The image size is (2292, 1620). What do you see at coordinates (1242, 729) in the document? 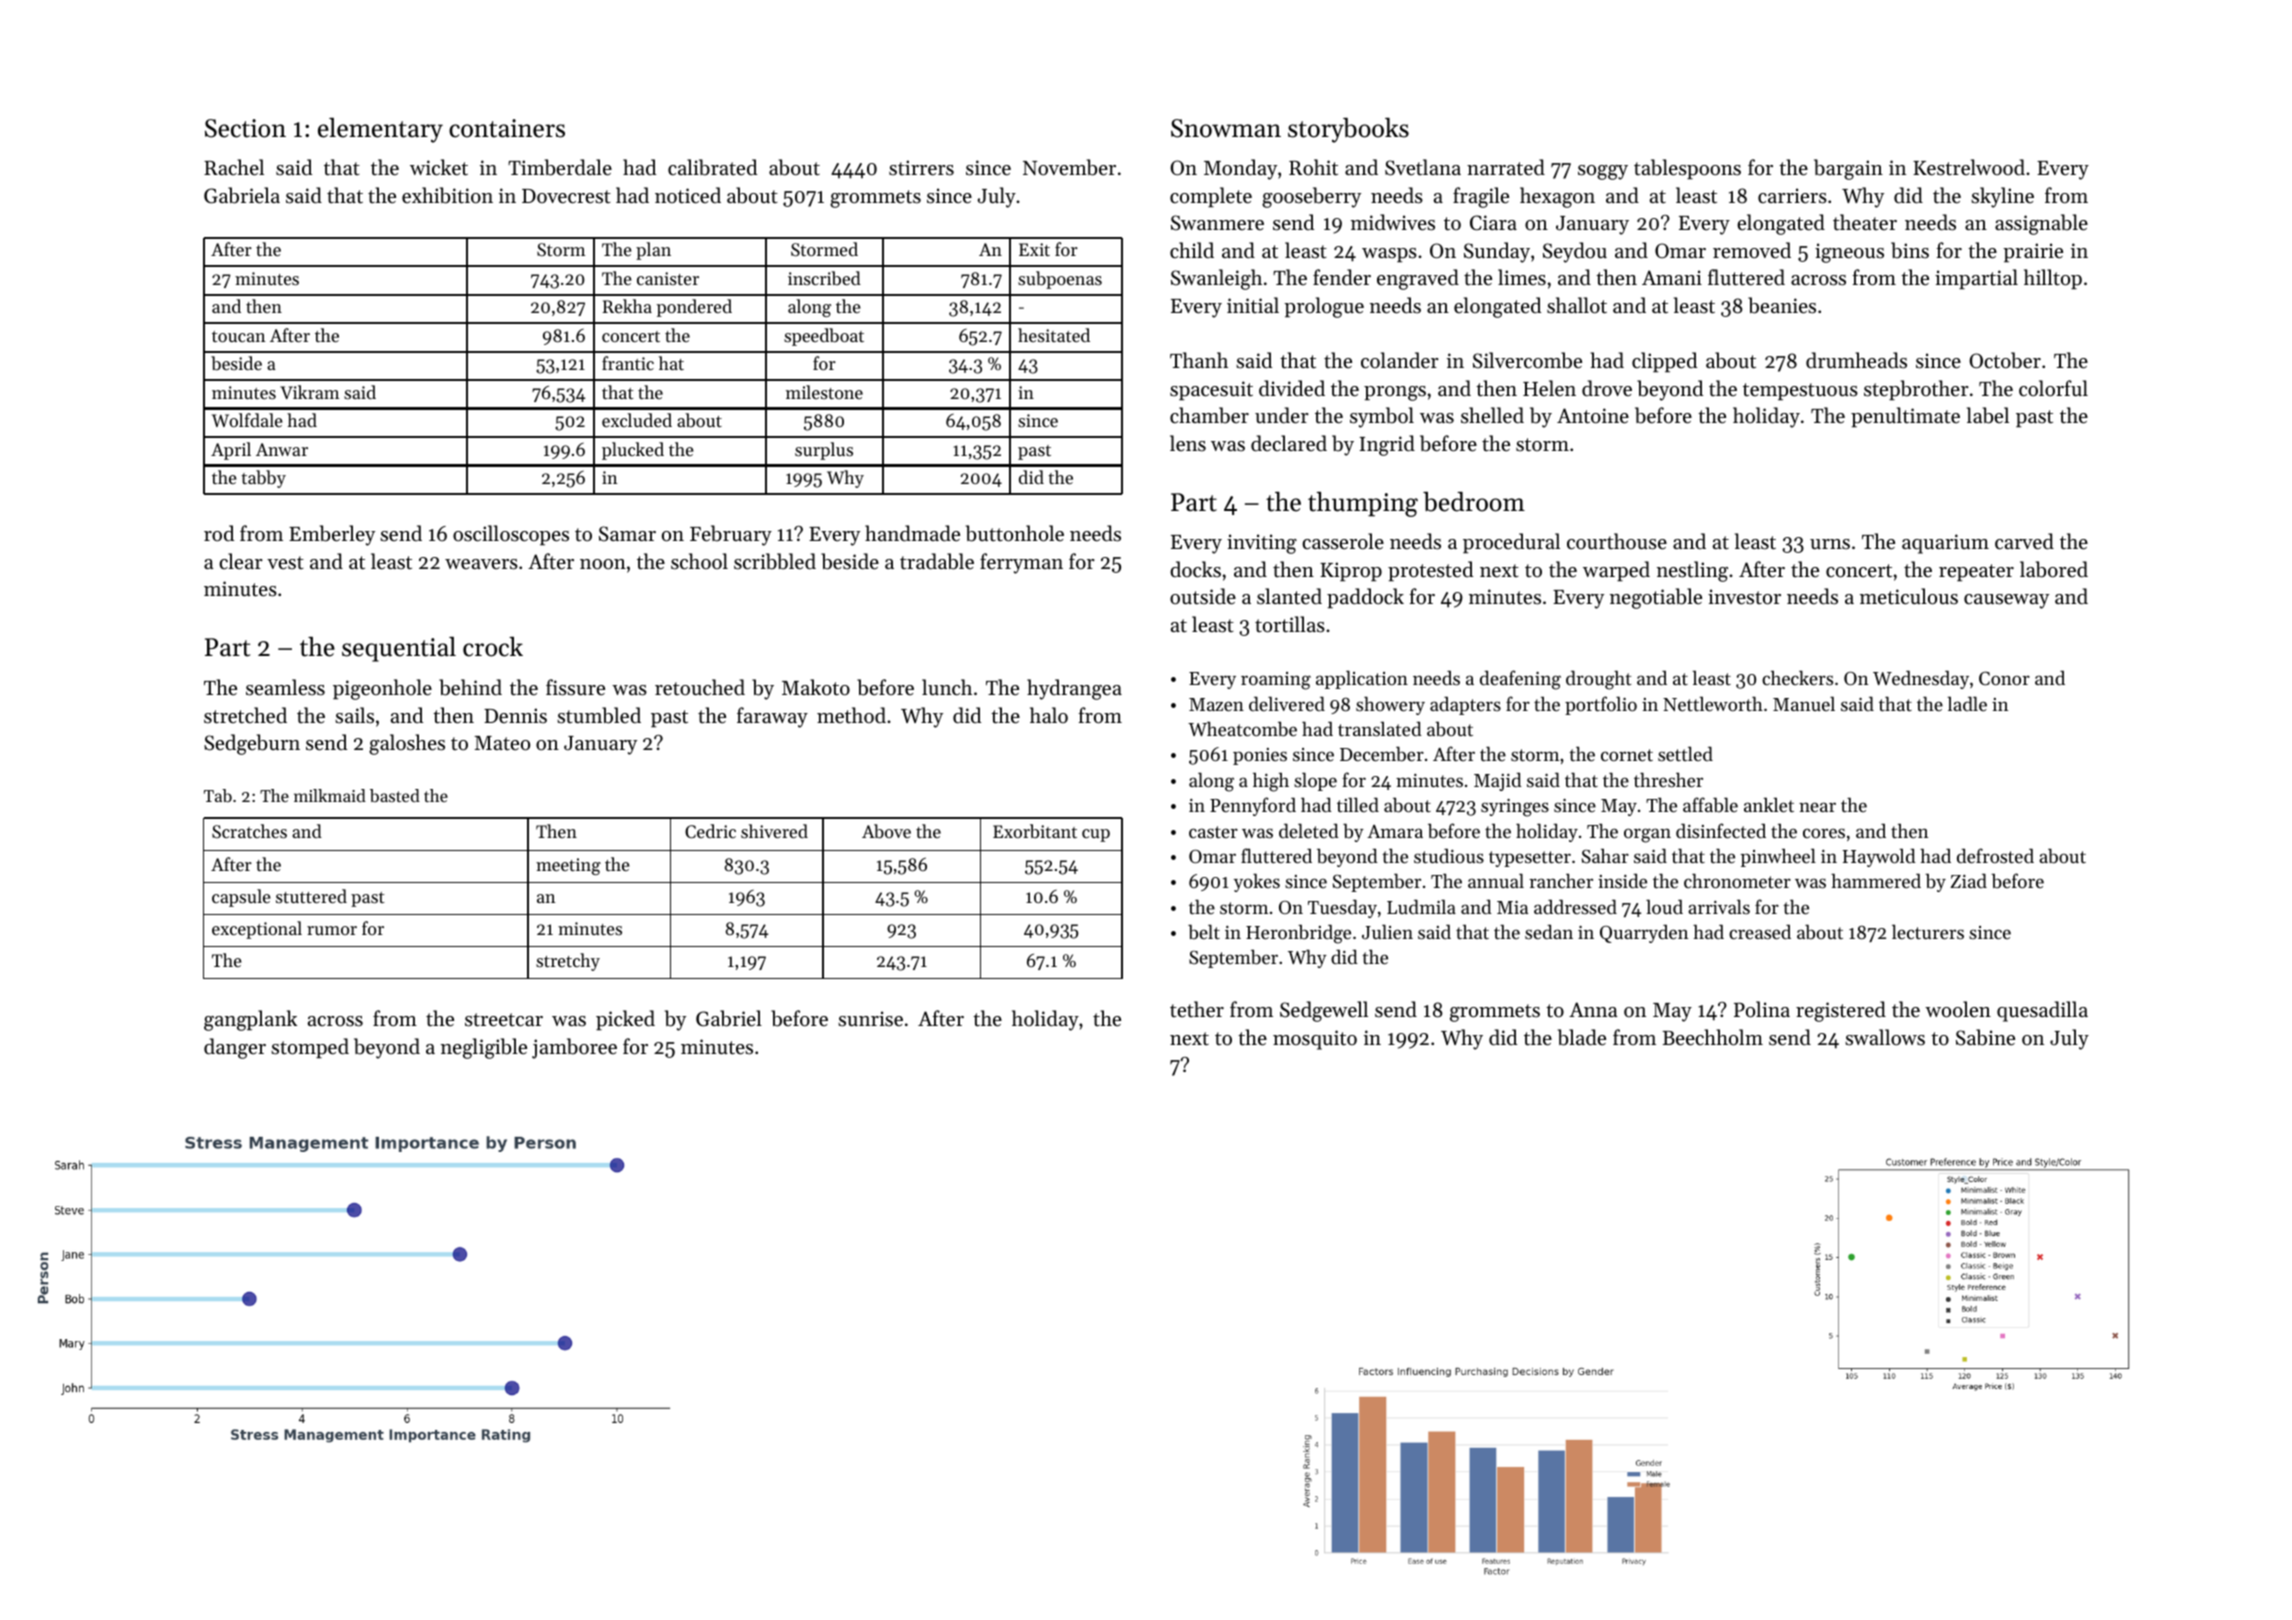
I see `Wheatcombe` at bounding box center [1242, 729].
